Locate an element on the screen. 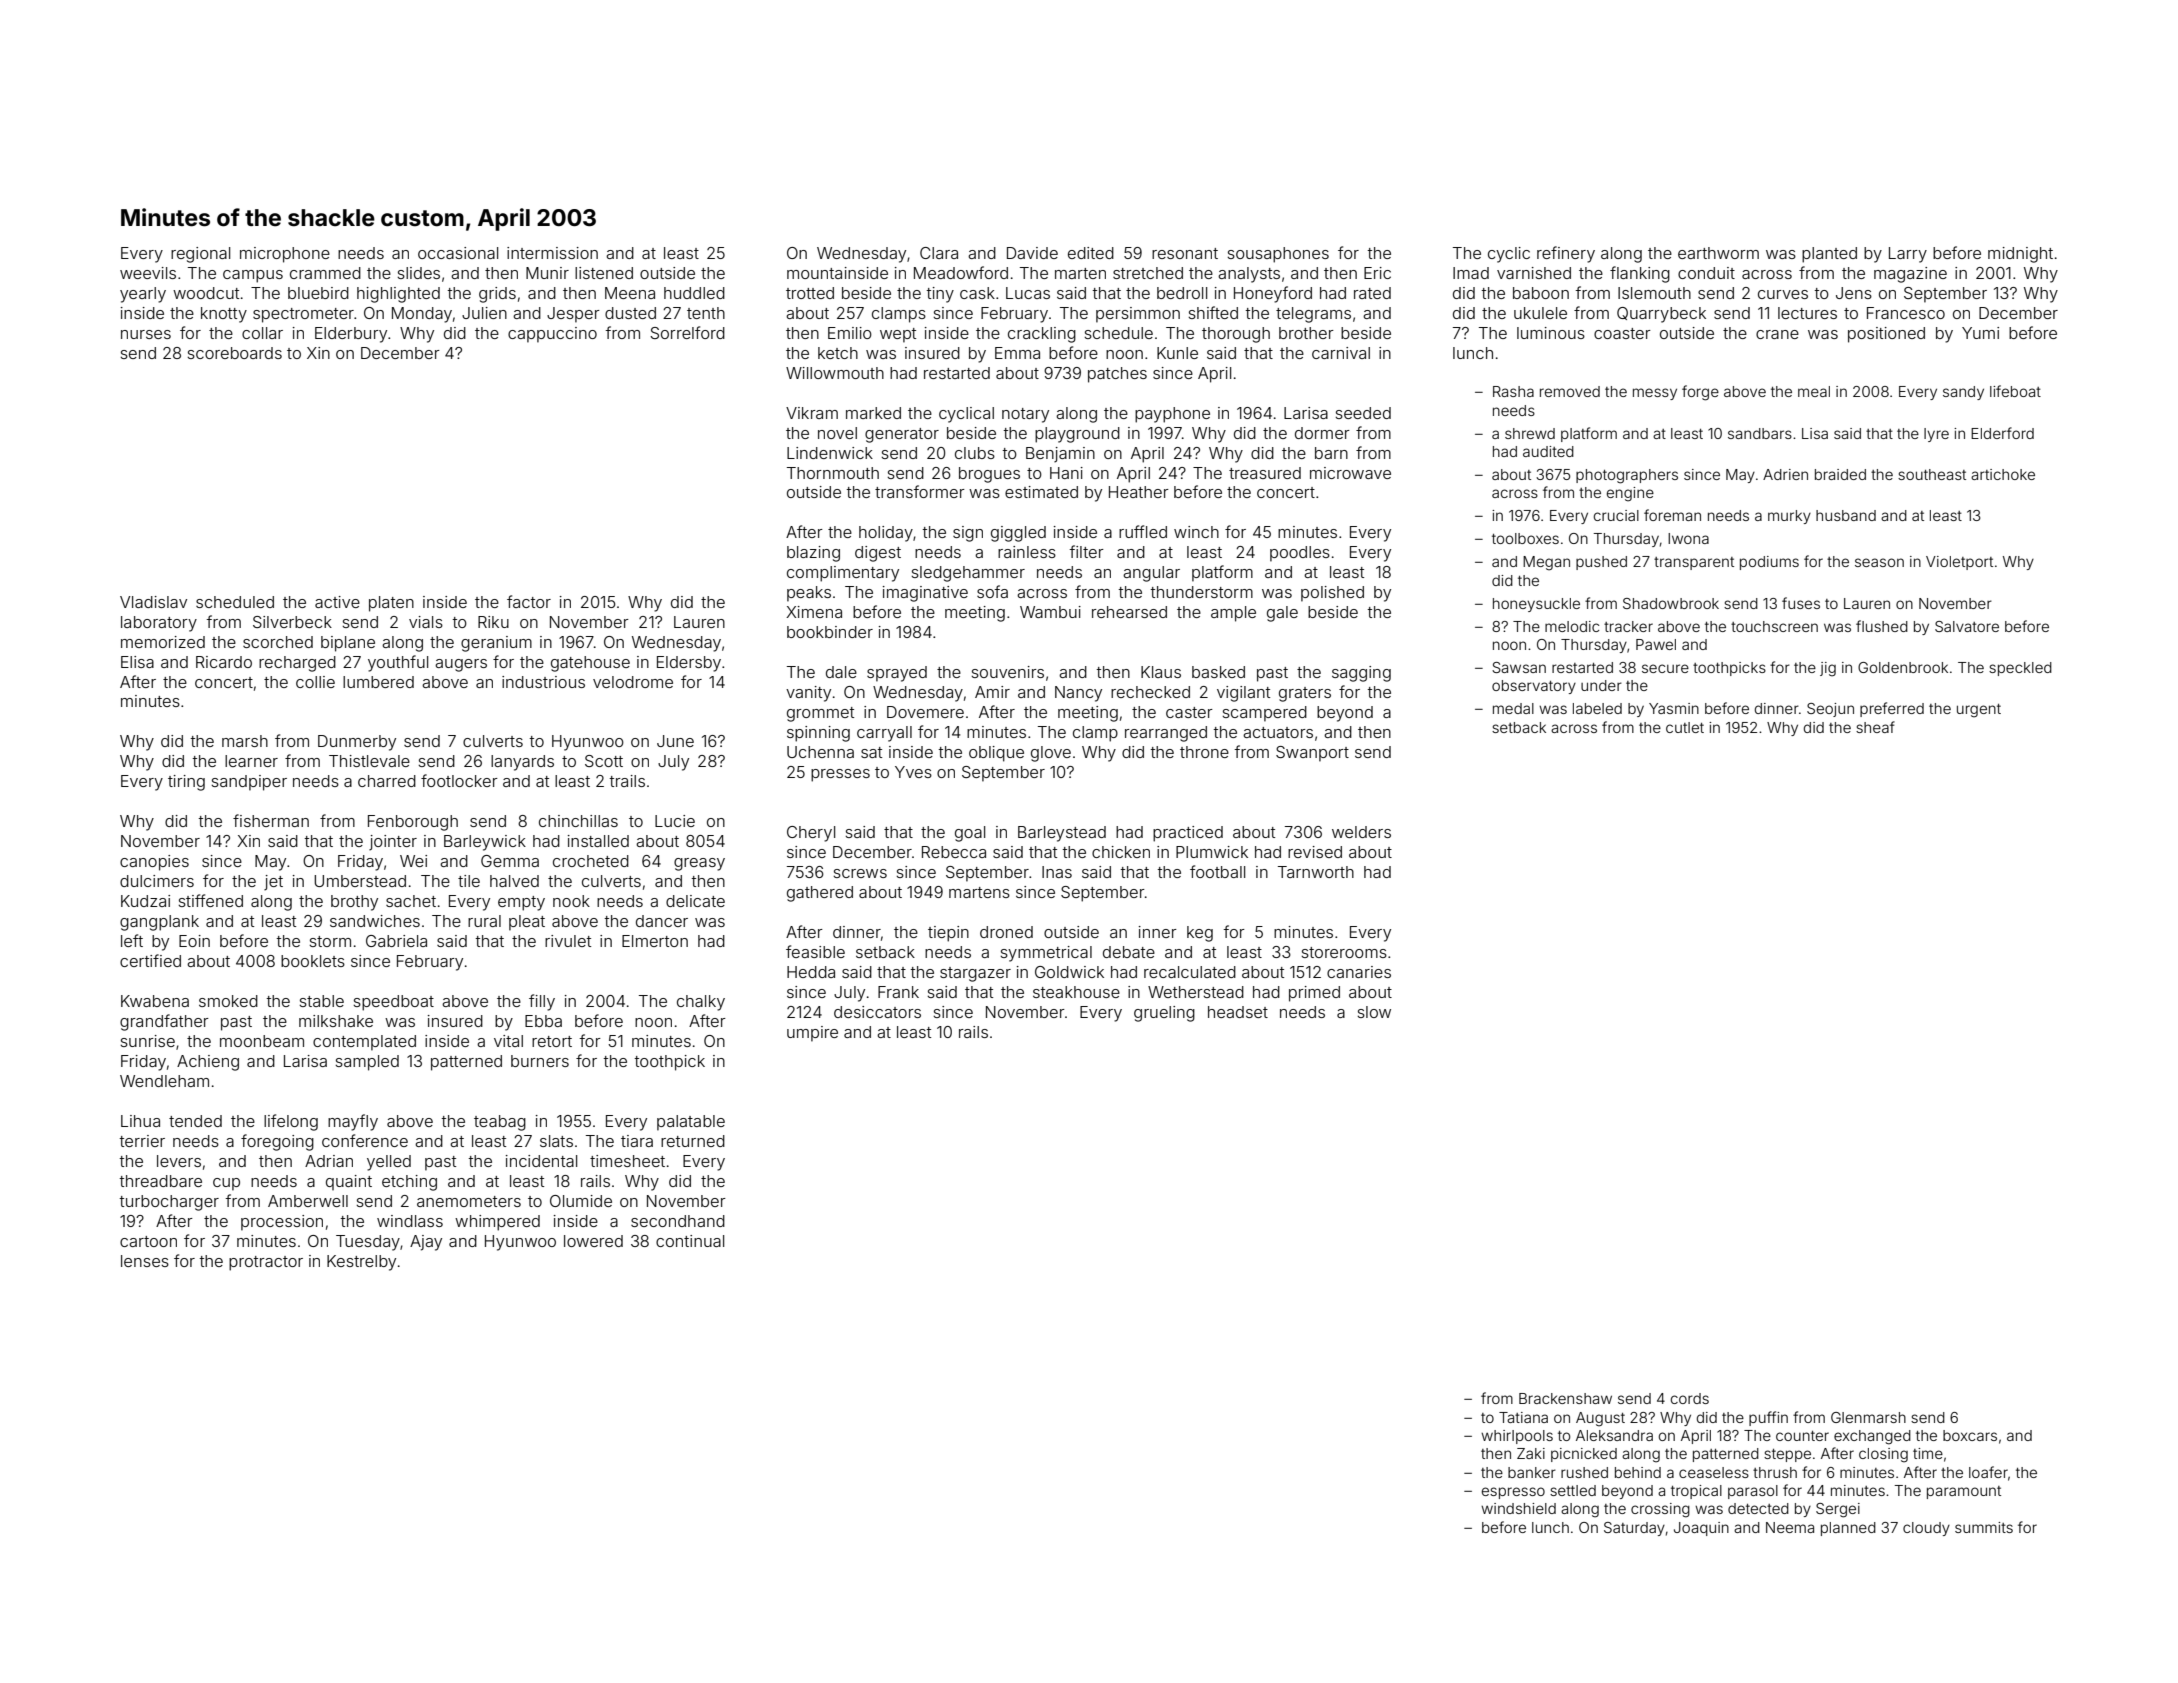  windshield is located at coordinates (1518, 1508).
